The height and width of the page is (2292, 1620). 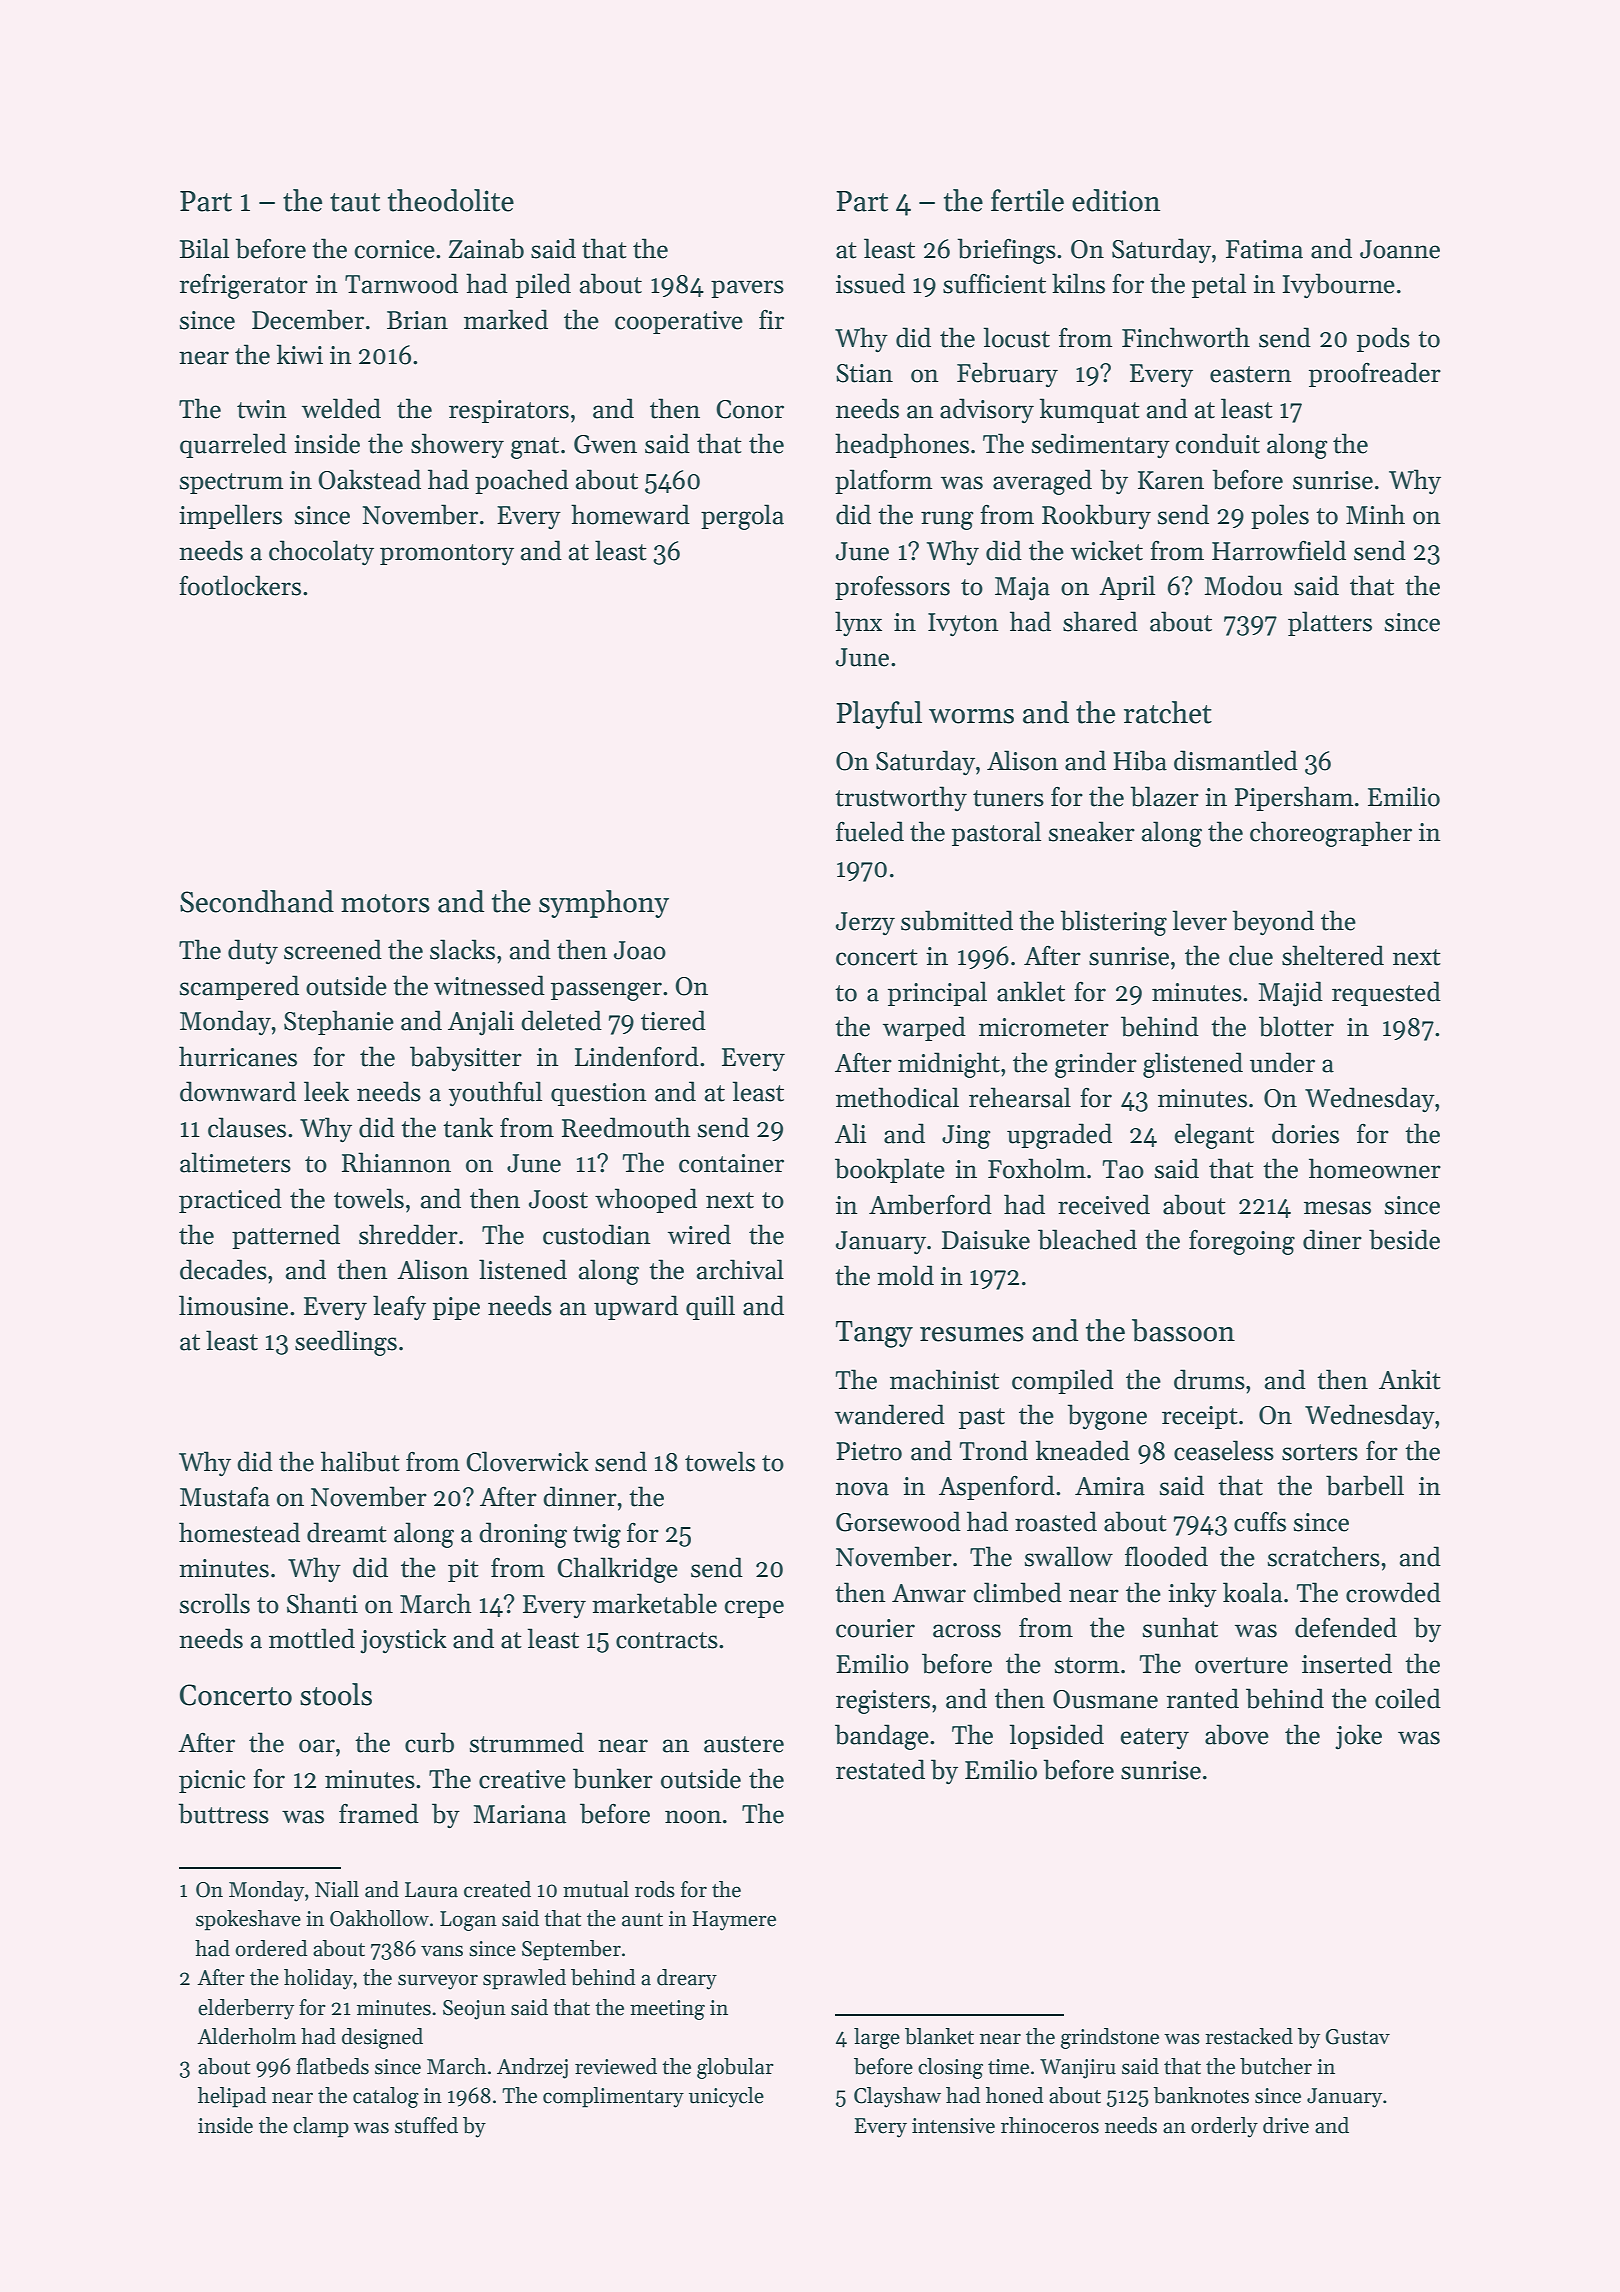 I want to click on platters, so click(x=1330, y=623).
